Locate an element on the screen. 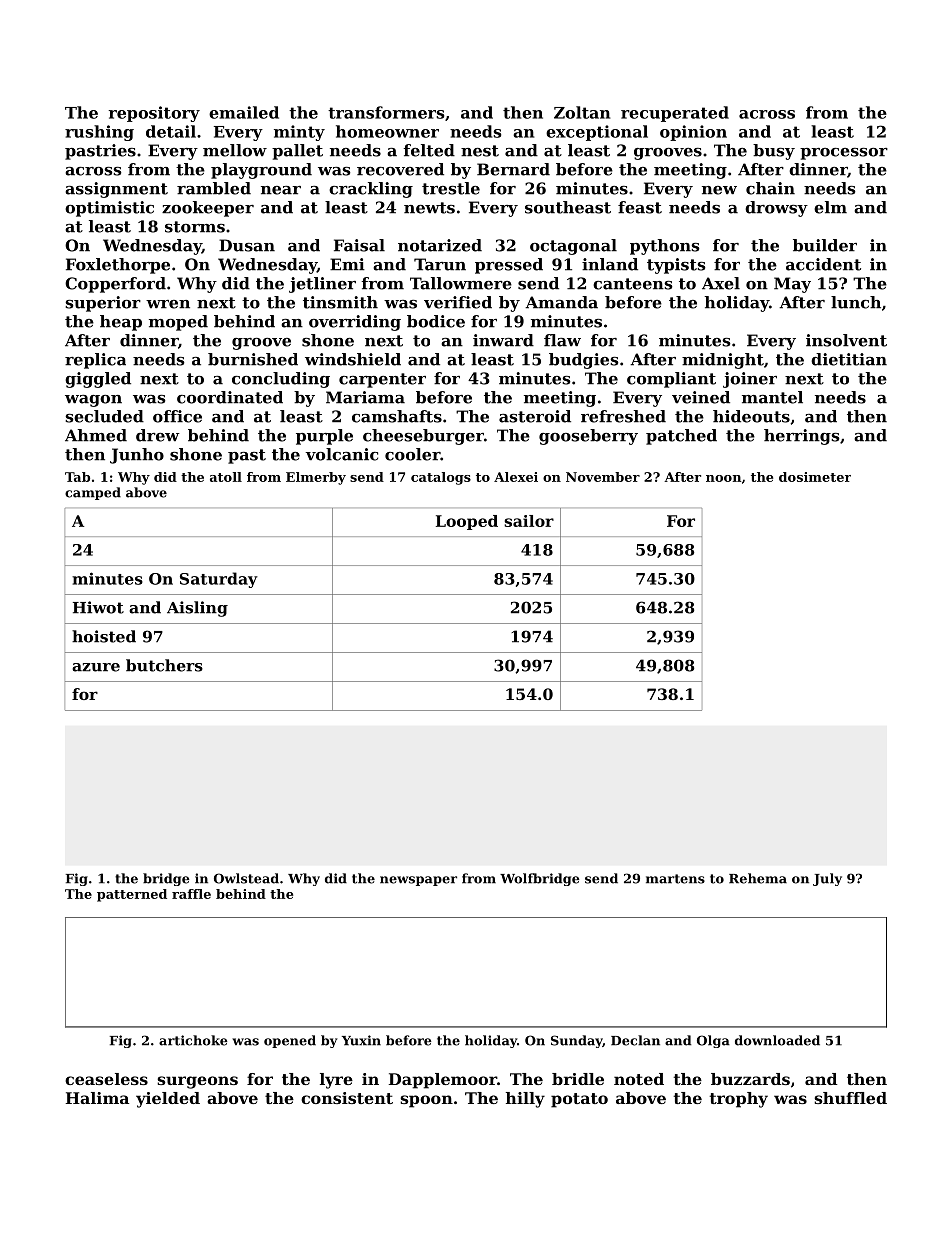 Image resolution: width=952 pixels, height=1233 pixels. transformers is located at coordinates (386, 112).
